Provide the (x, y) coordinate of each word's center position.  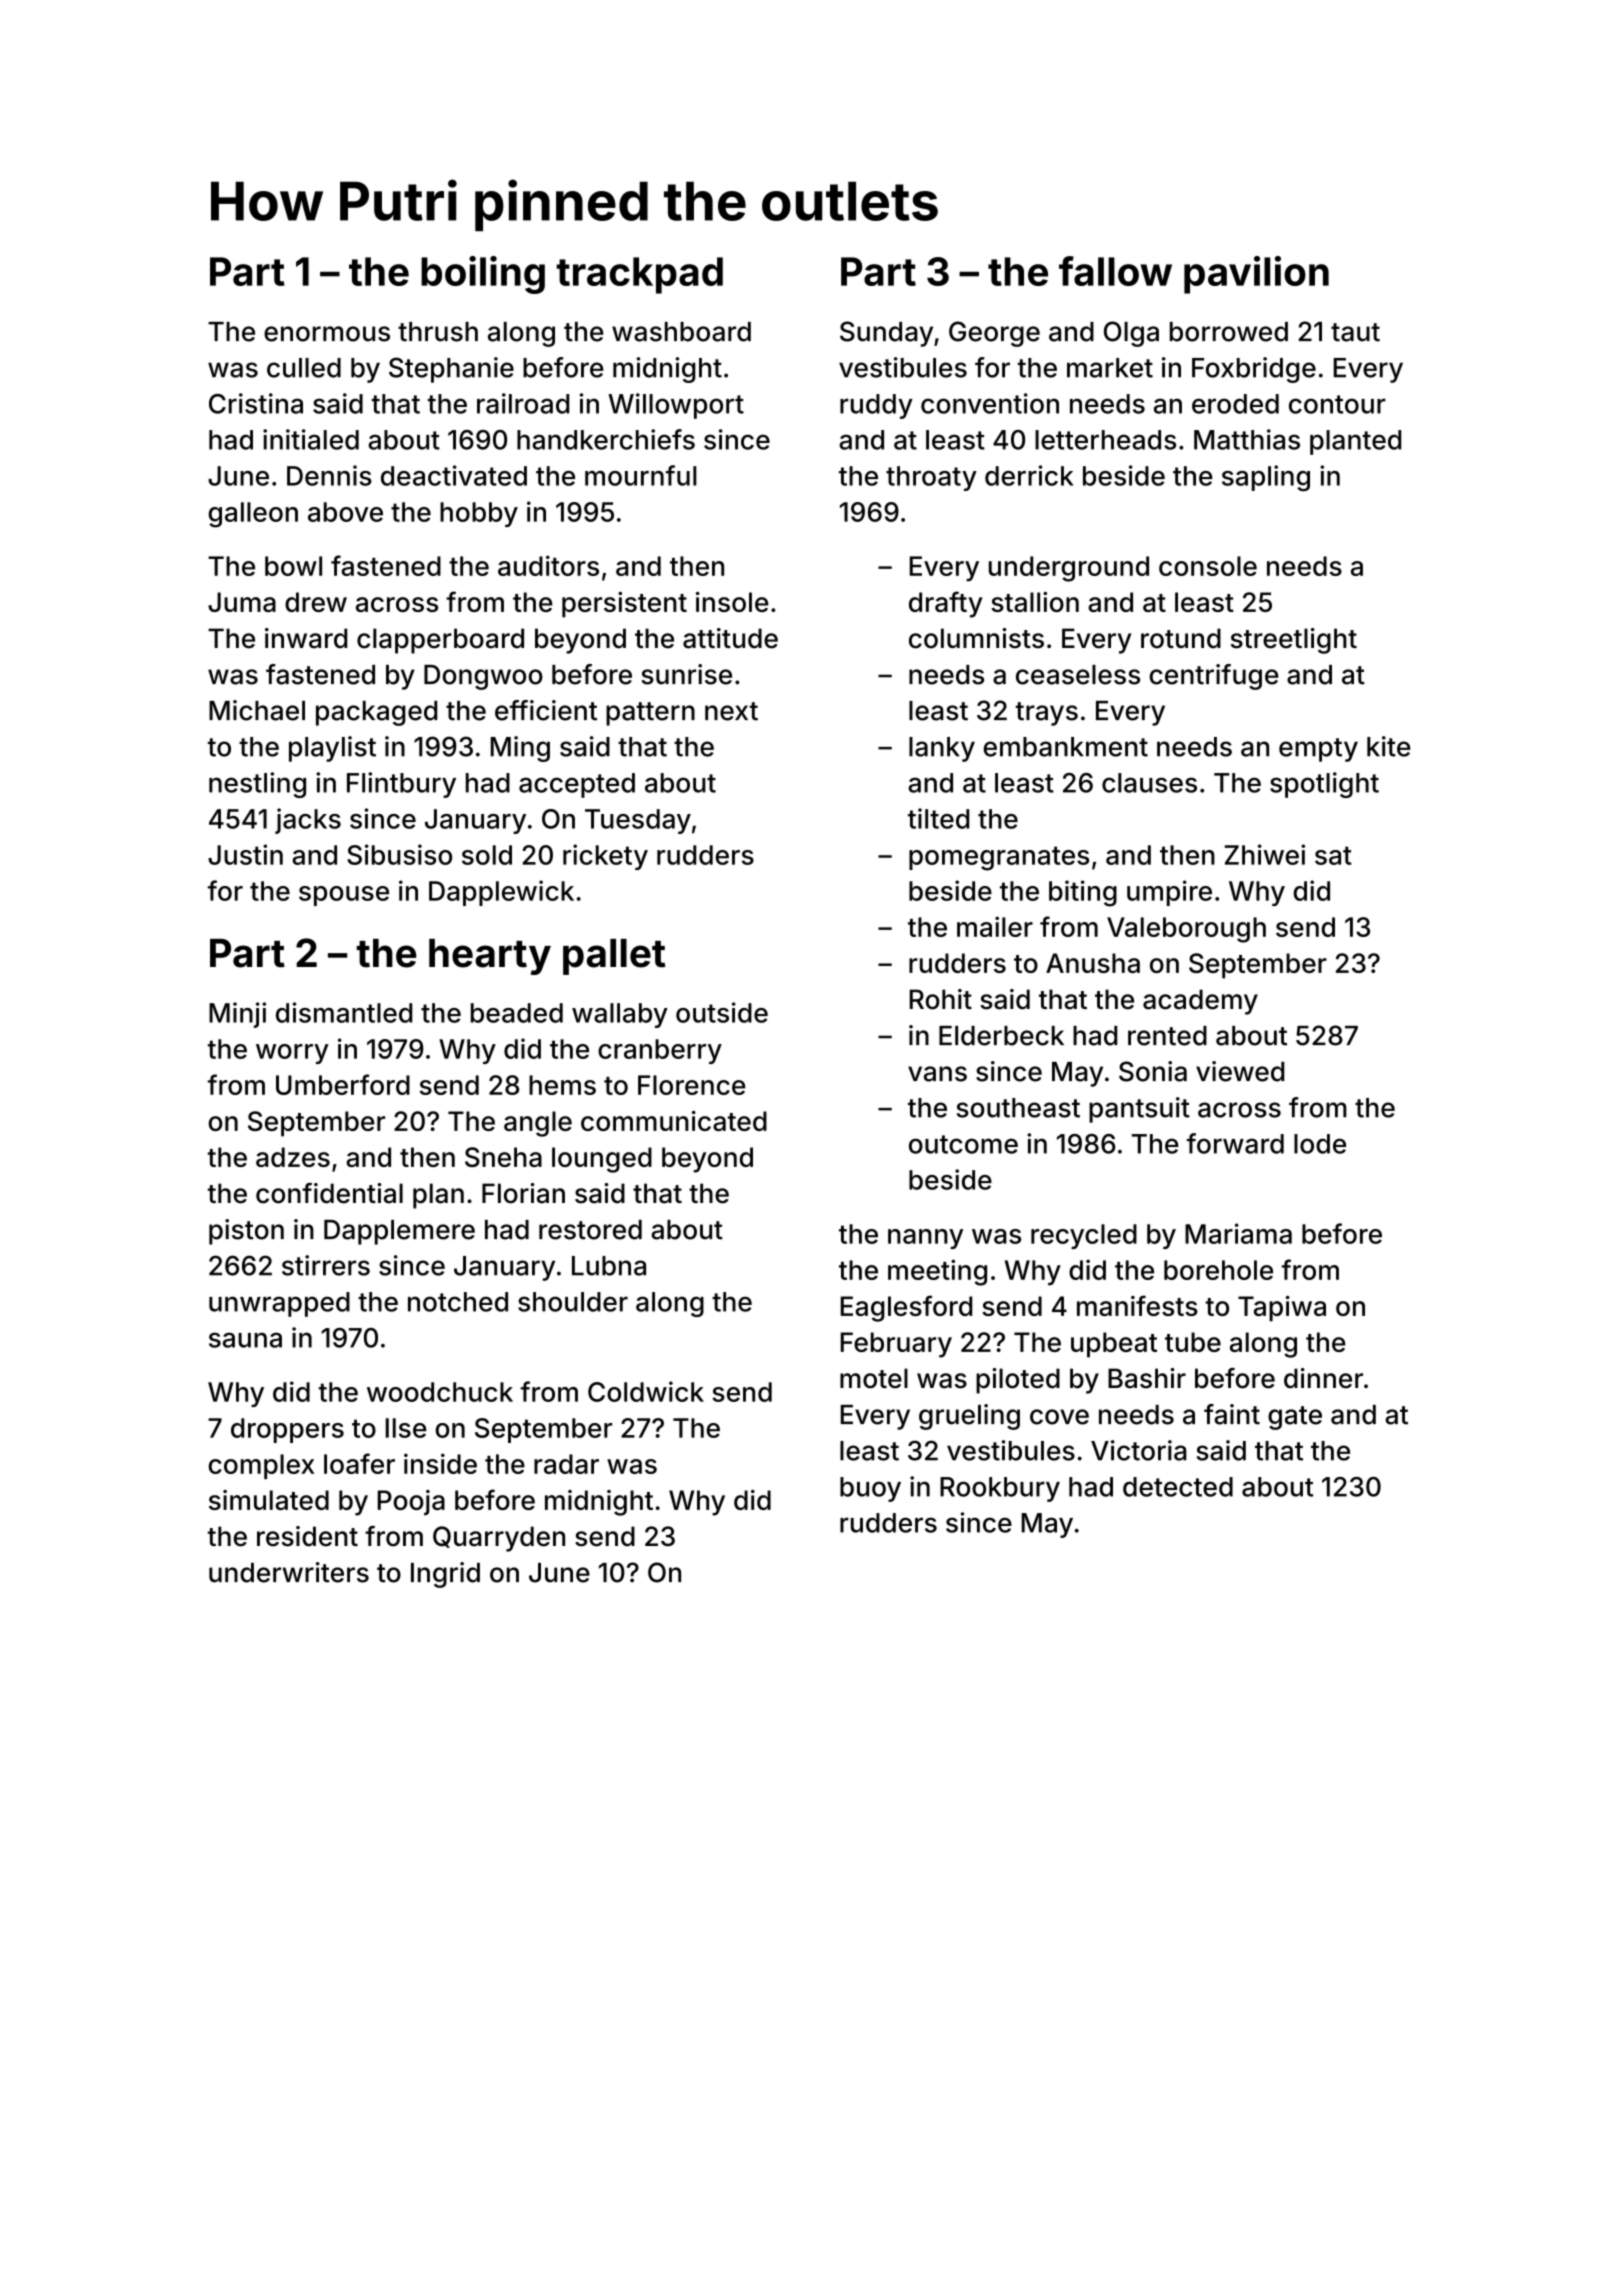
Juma (242, 602)
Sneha (503, 1157)
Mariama (1238, 1233)
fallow (1115, 271)
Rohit (941, 999)
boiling (483, 275)
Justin (245, 854)
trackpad (639, 275)
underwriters (289, 1572)
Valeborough (1186, 930)
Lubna (609, 1266)
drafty (946, 604)
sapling (1266, 478)
